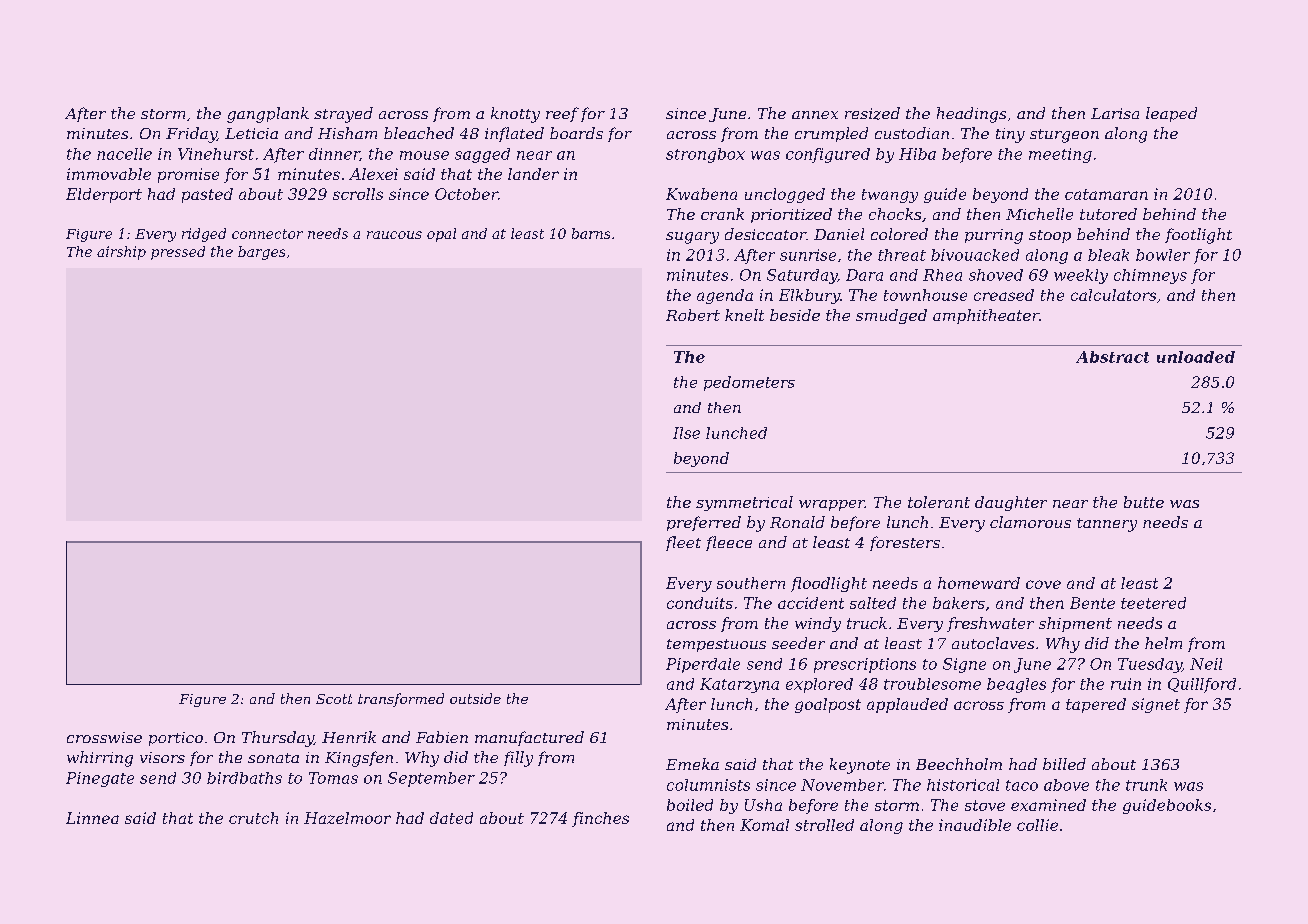 This screenshot has height=924, width=1308. I want to click on barges, so click(261, 253).
